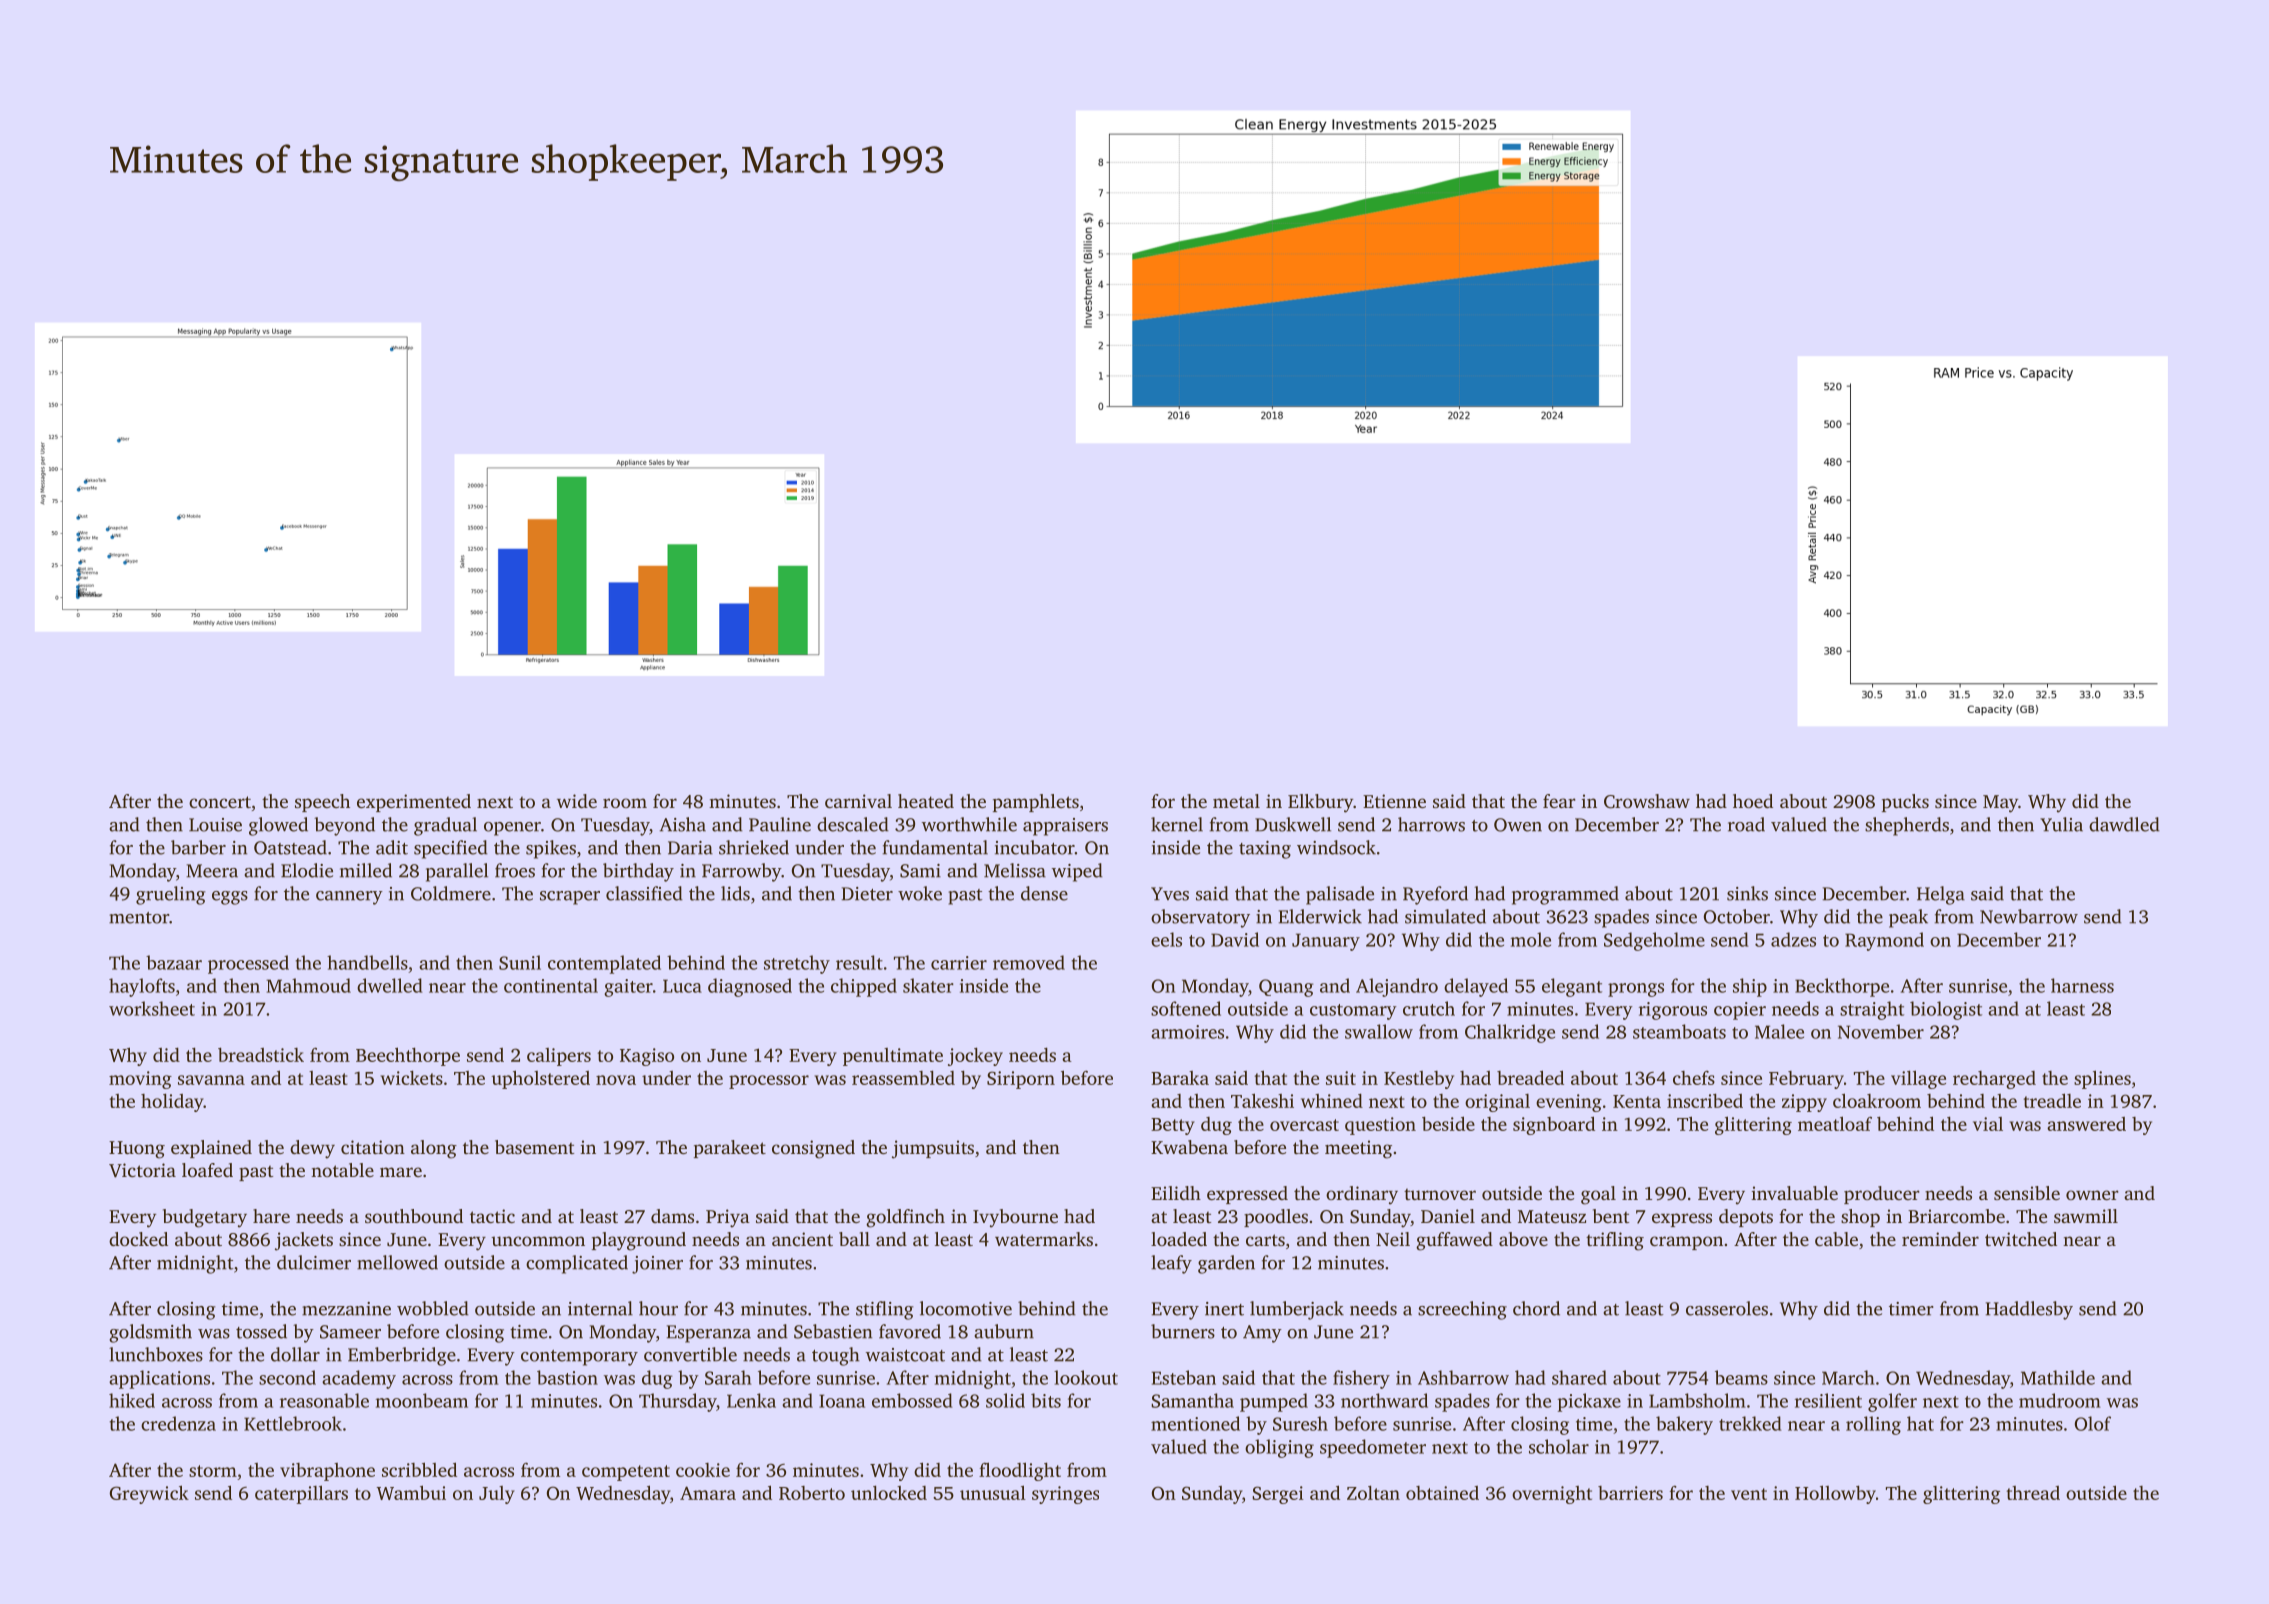 The image size is (2269, 1604). What do you see at coordinates (905, 1218) in the screenshot?
I see `goldfinch` at bounding box center [905, 1218].
